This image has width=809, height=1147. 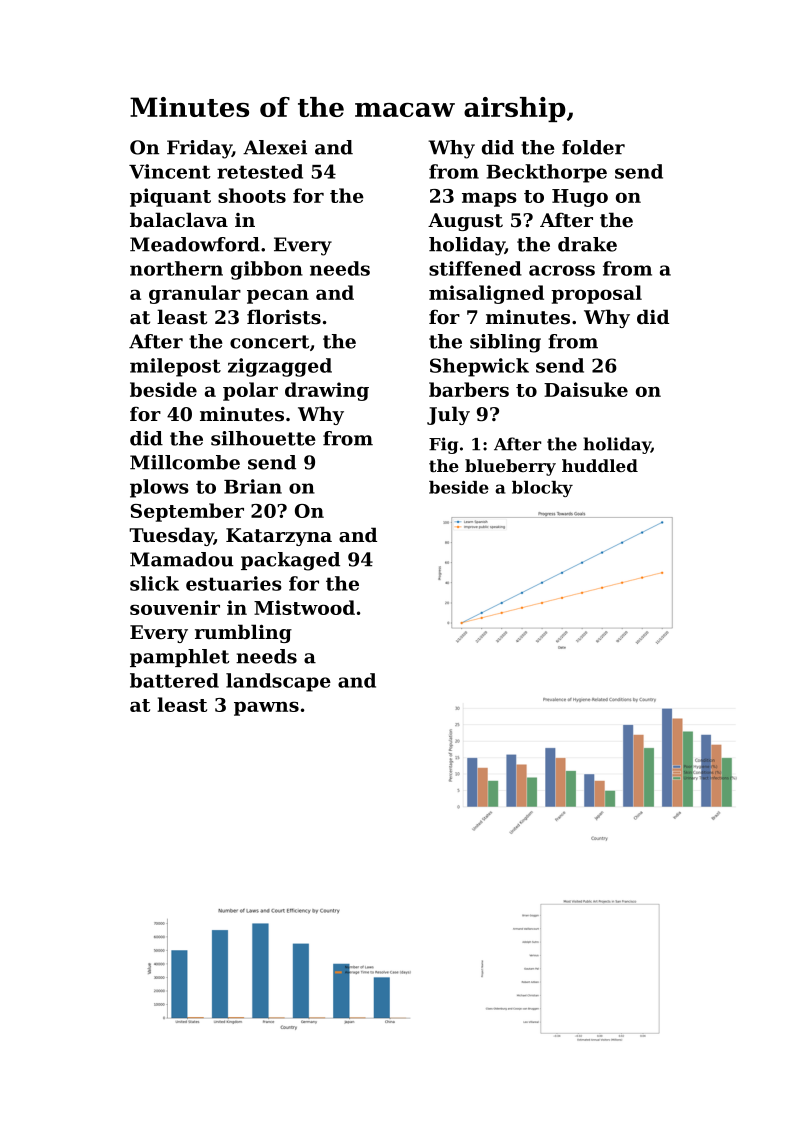 I want to click on pamphlet, so click(x=180, y=658).
